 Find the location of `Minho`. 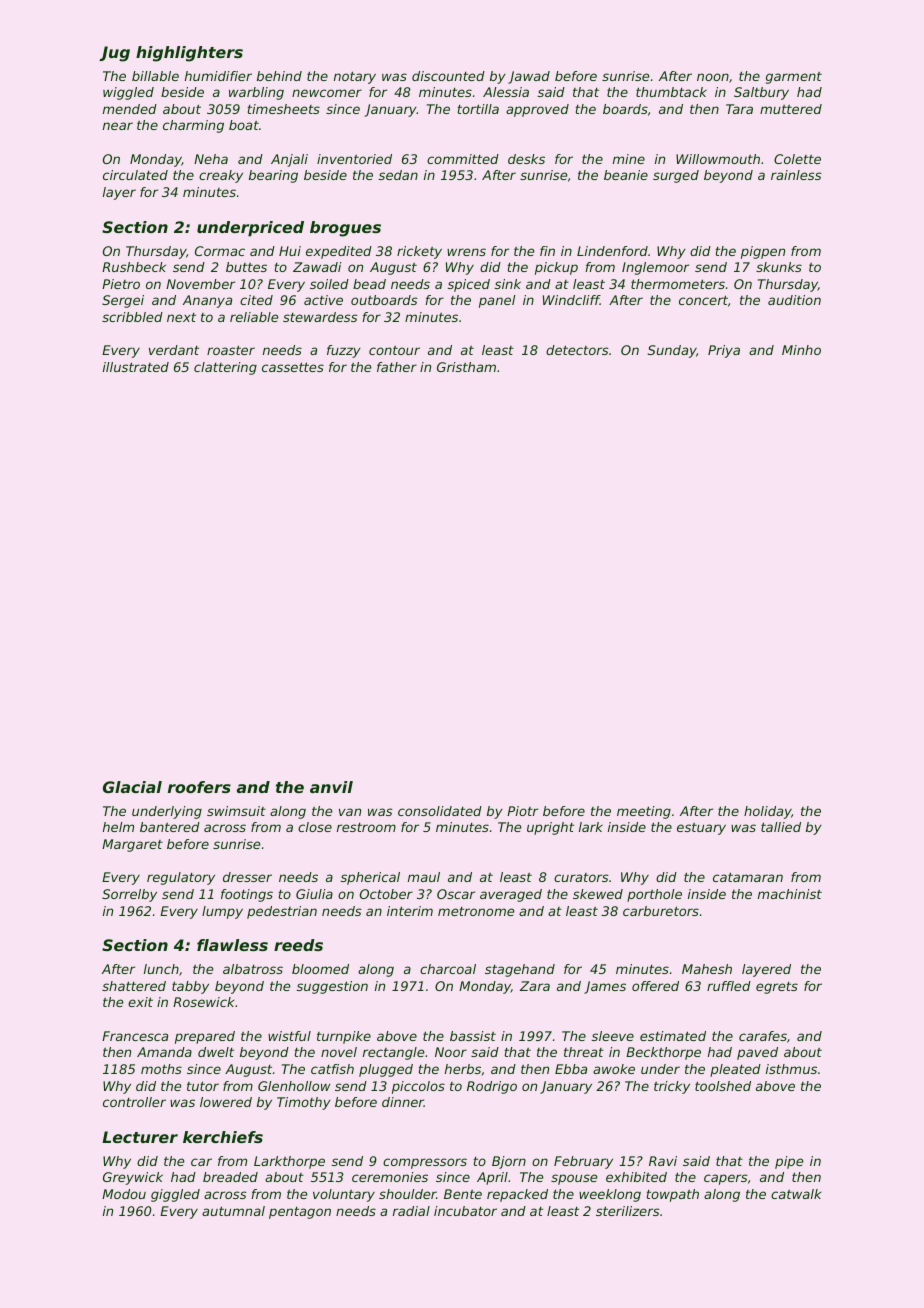

Minho is located at coordinates (801, 350).
